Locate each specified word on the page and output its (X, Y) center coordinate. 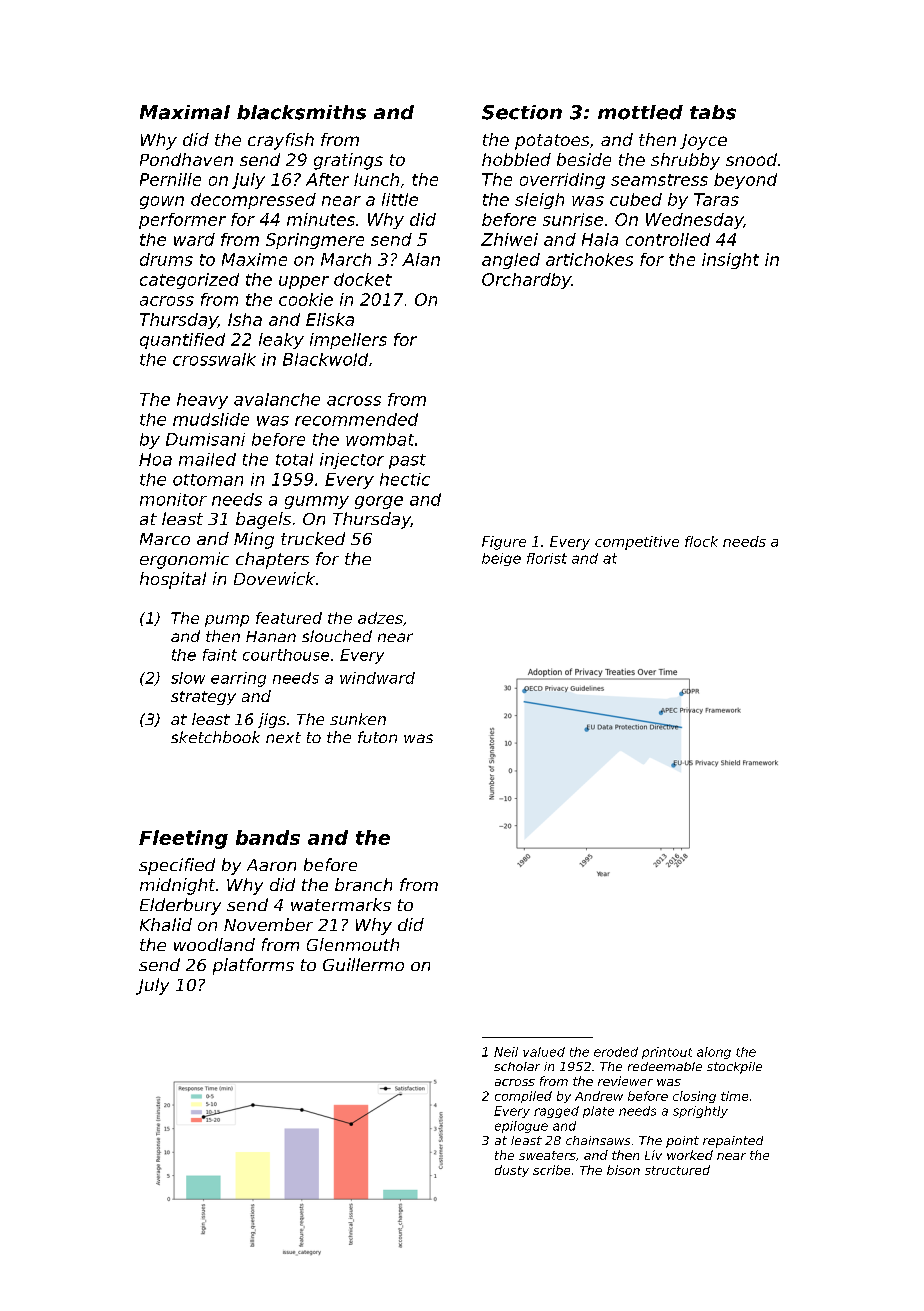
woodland (214, 944)
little (400, 199)
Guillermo (363, 964)
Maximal (185, 112)
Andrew (599, 1096)
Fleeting (183, 839)
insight (730, 261)
